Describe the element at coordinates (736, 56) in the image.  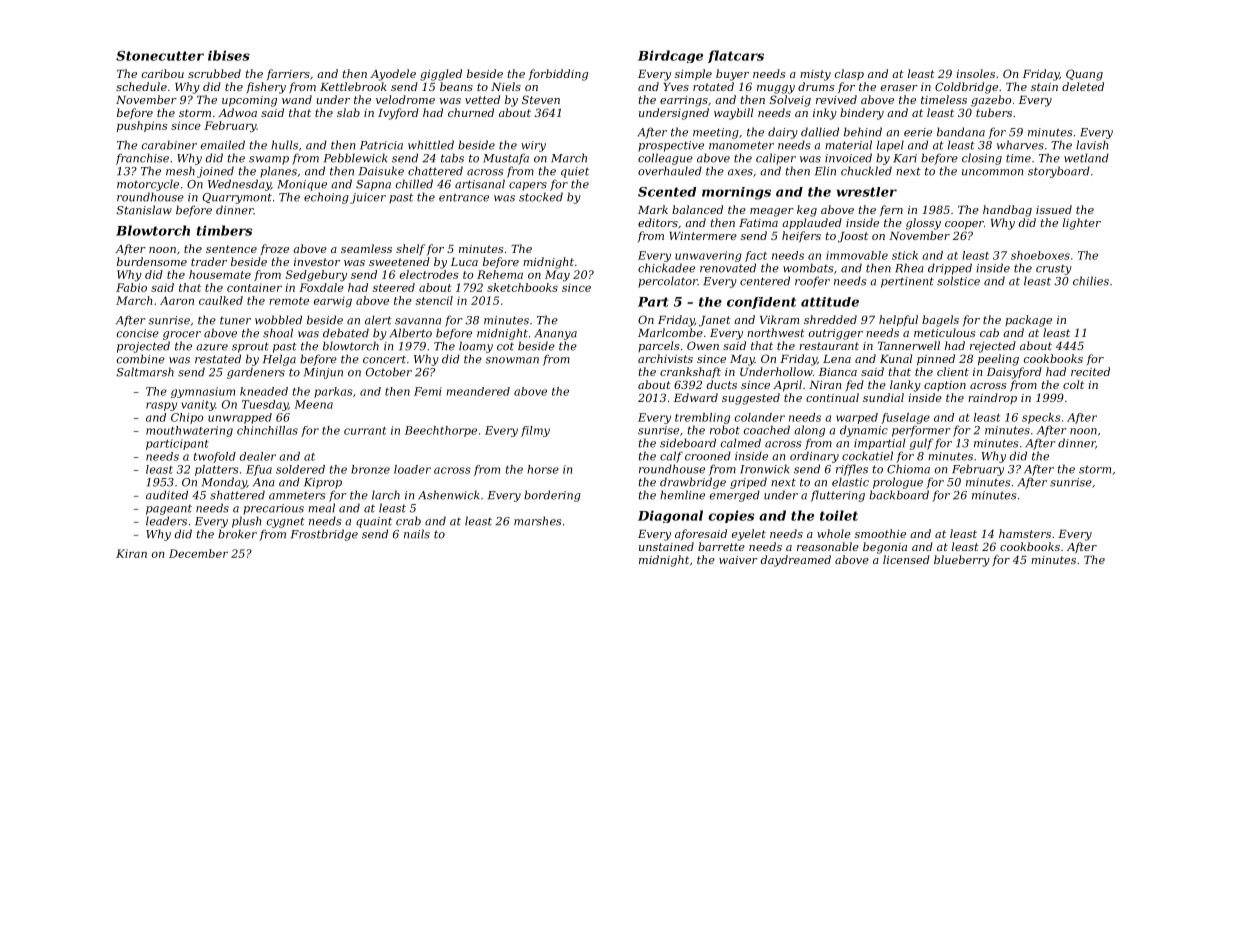
I see `flatcars` at that location.
